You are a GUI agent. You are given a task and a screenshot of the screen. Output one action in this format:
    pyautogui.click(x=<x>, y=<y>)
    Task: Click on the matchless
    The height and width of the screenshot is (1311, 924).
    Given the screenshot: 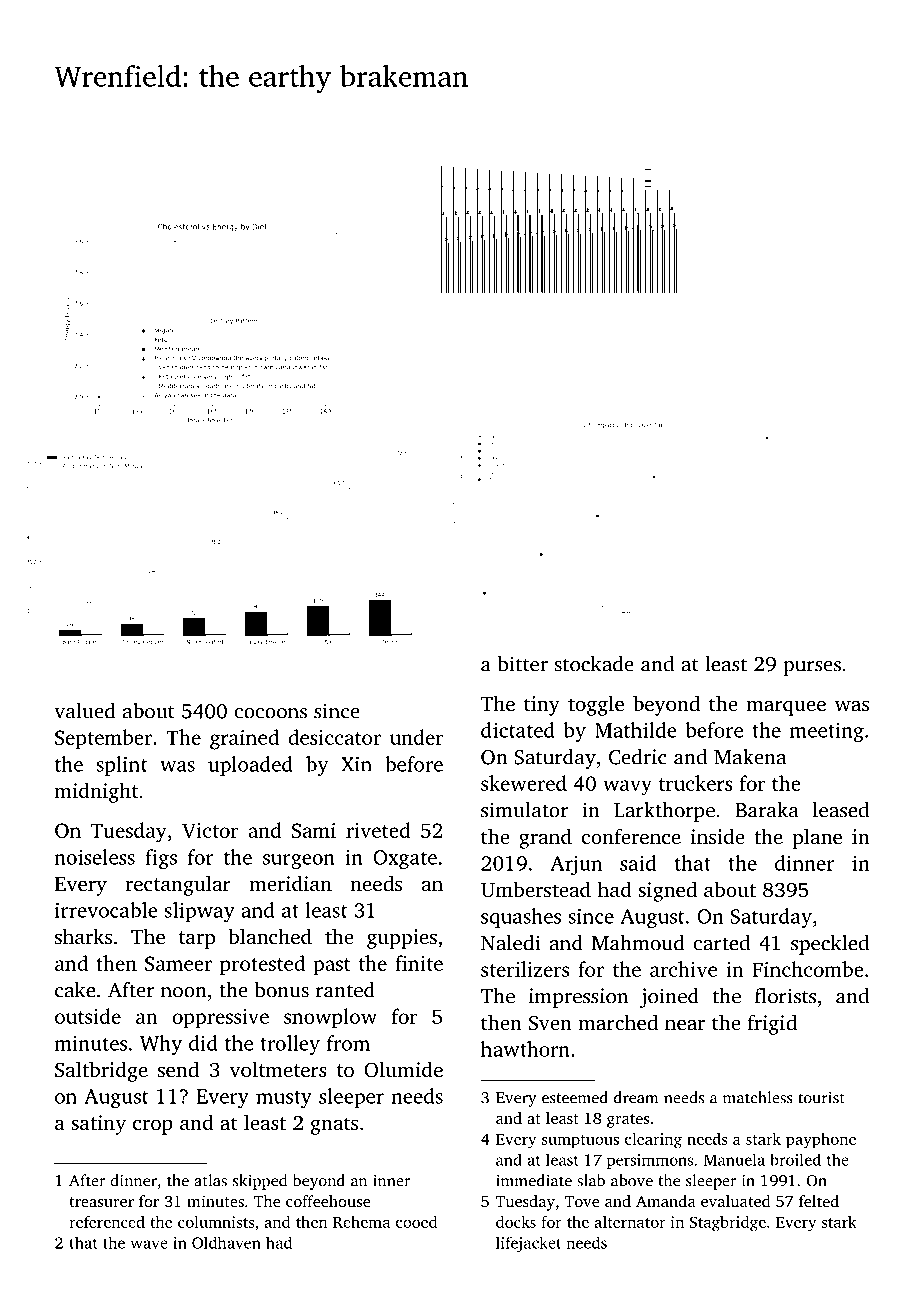 What is the action you would take?
    pyautogui.click(x=758, y=1097)
